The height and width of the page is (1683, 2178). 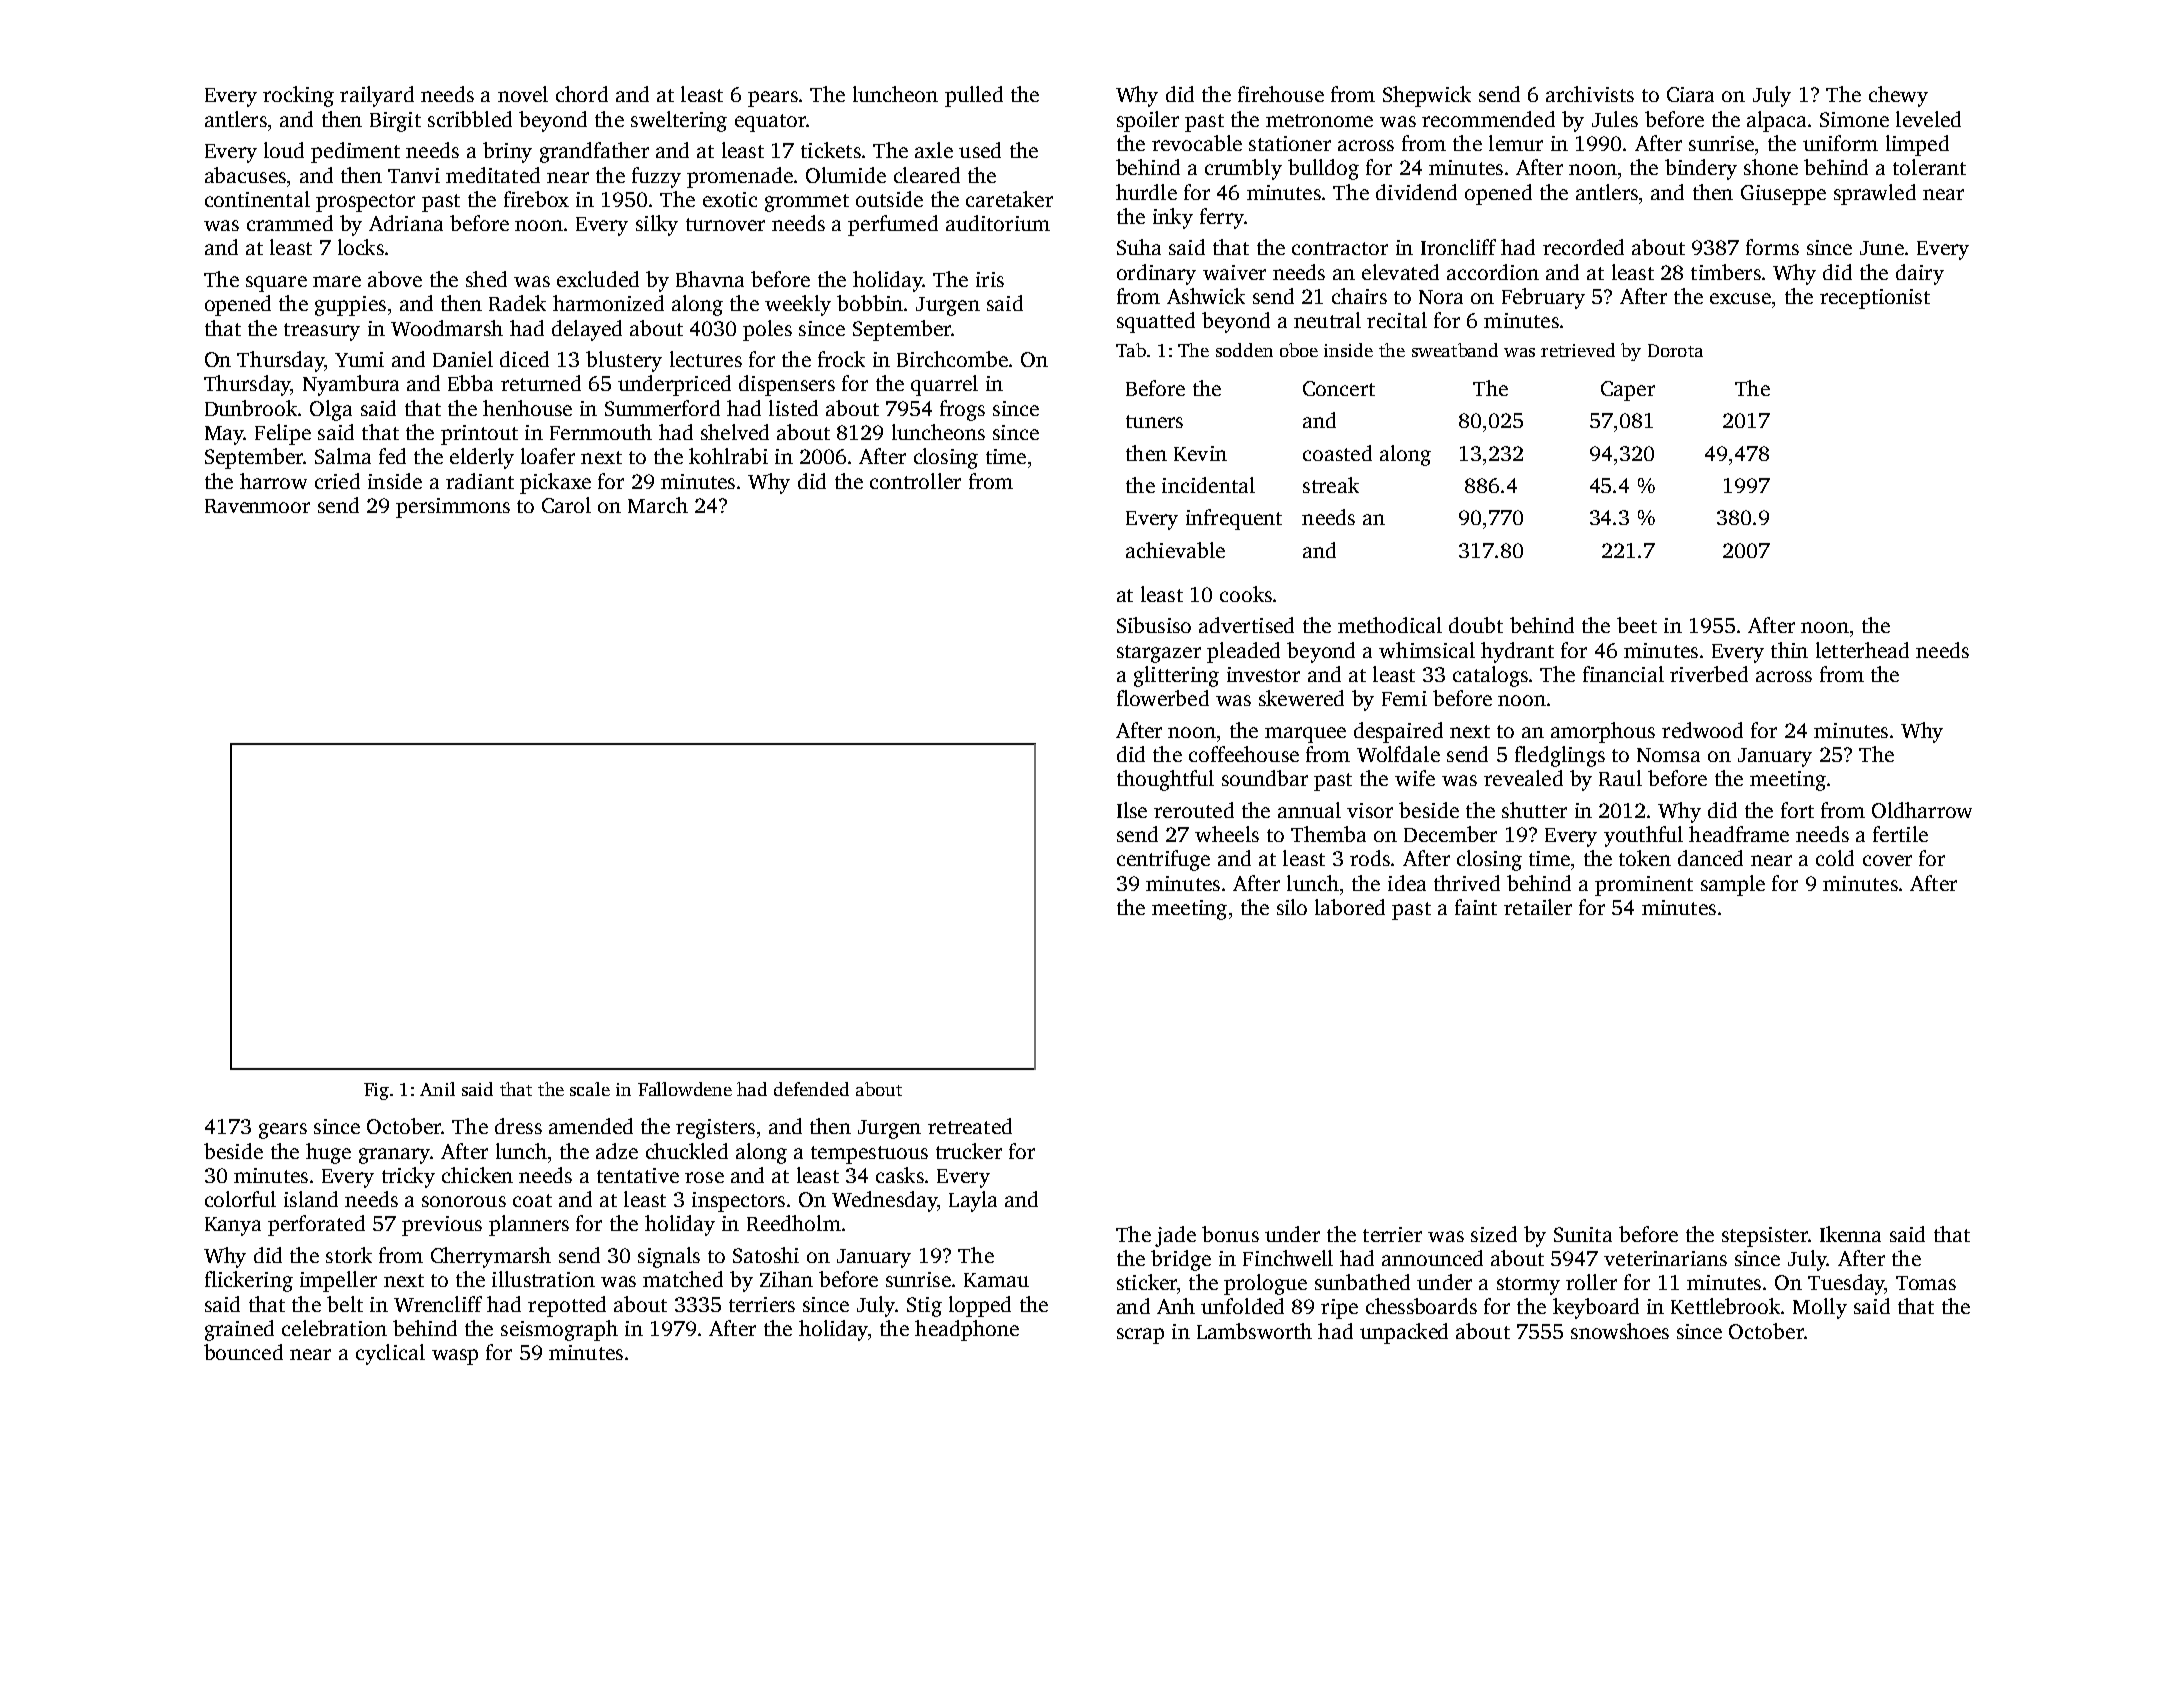 I want to click on scrap, so click(x=1140, y=1336).
